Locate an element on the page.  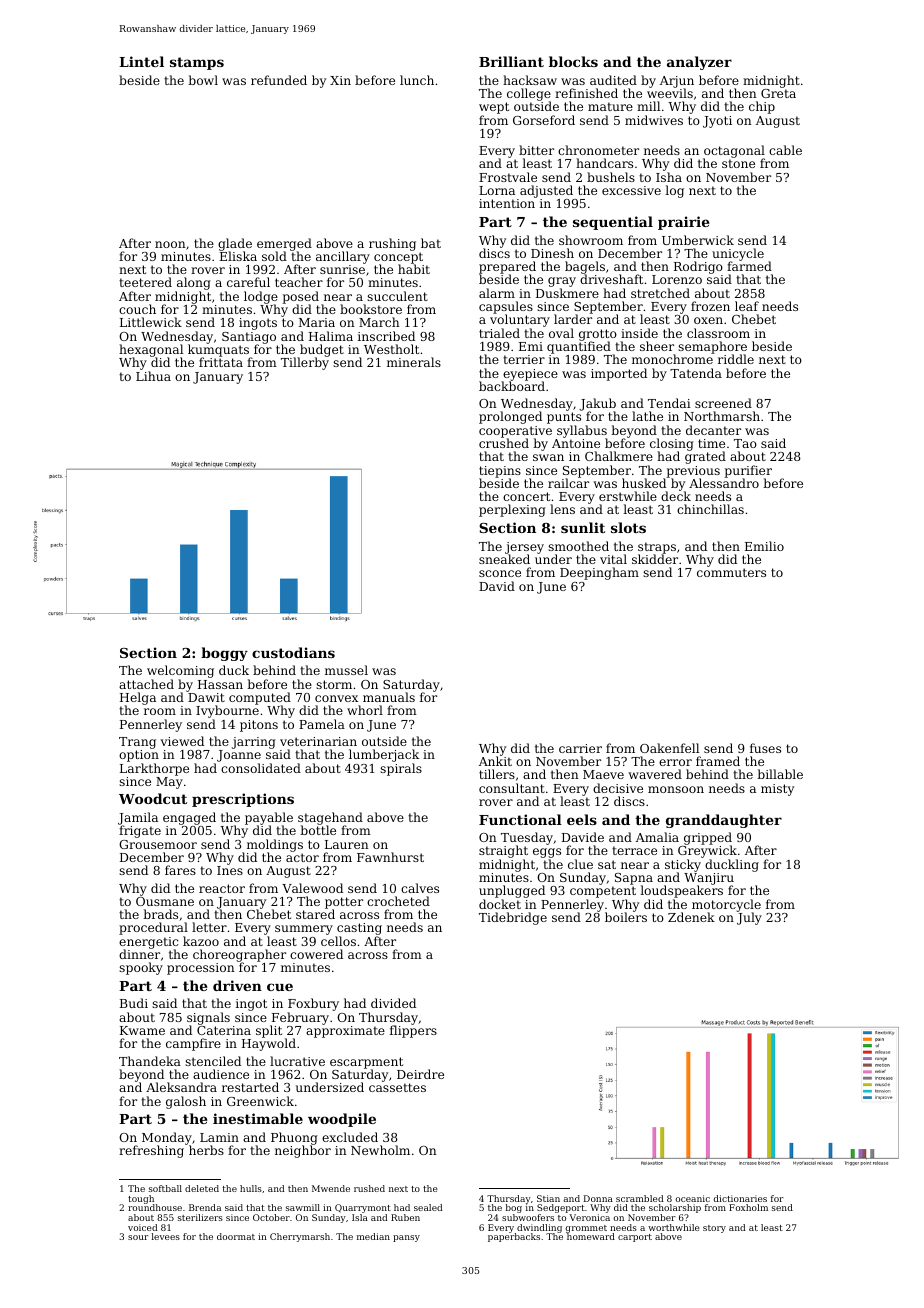
analyzer is located at coordinates (699, 63).
